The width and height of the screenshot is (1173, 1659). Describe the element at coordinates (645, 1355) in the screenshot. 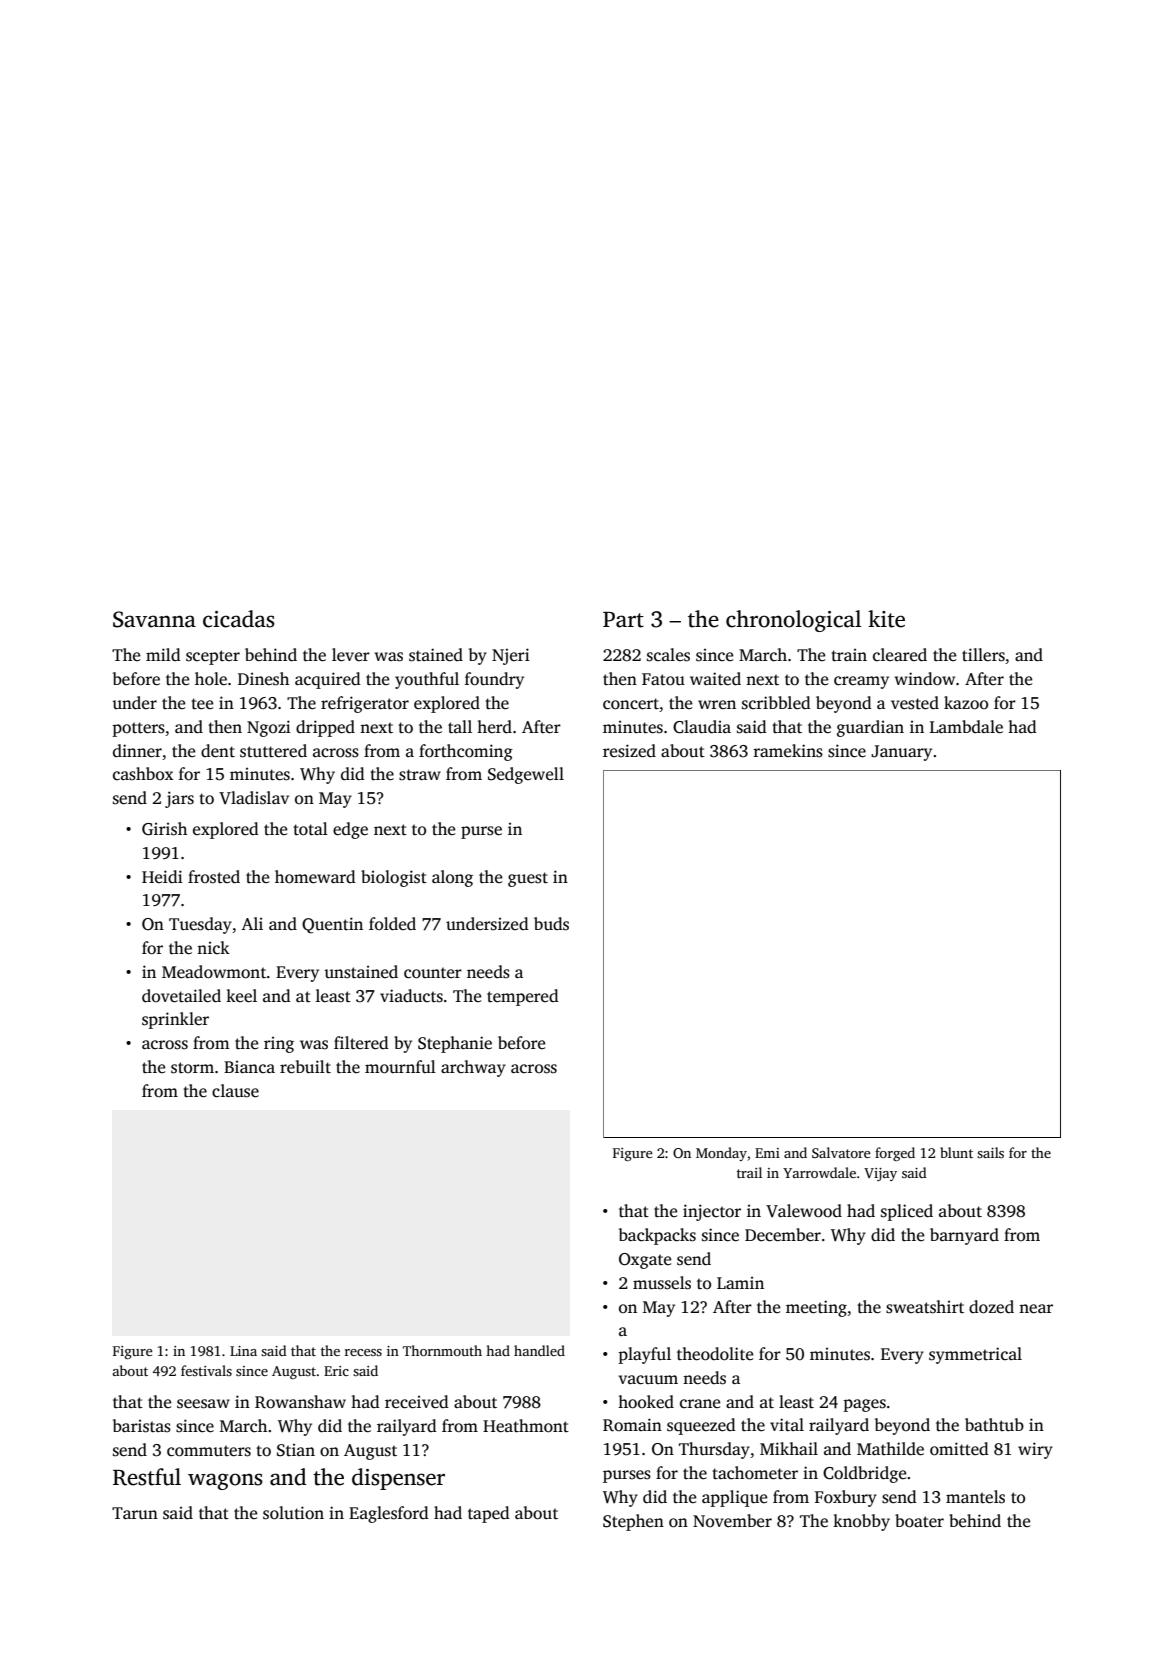

I see `playful` at that location.
